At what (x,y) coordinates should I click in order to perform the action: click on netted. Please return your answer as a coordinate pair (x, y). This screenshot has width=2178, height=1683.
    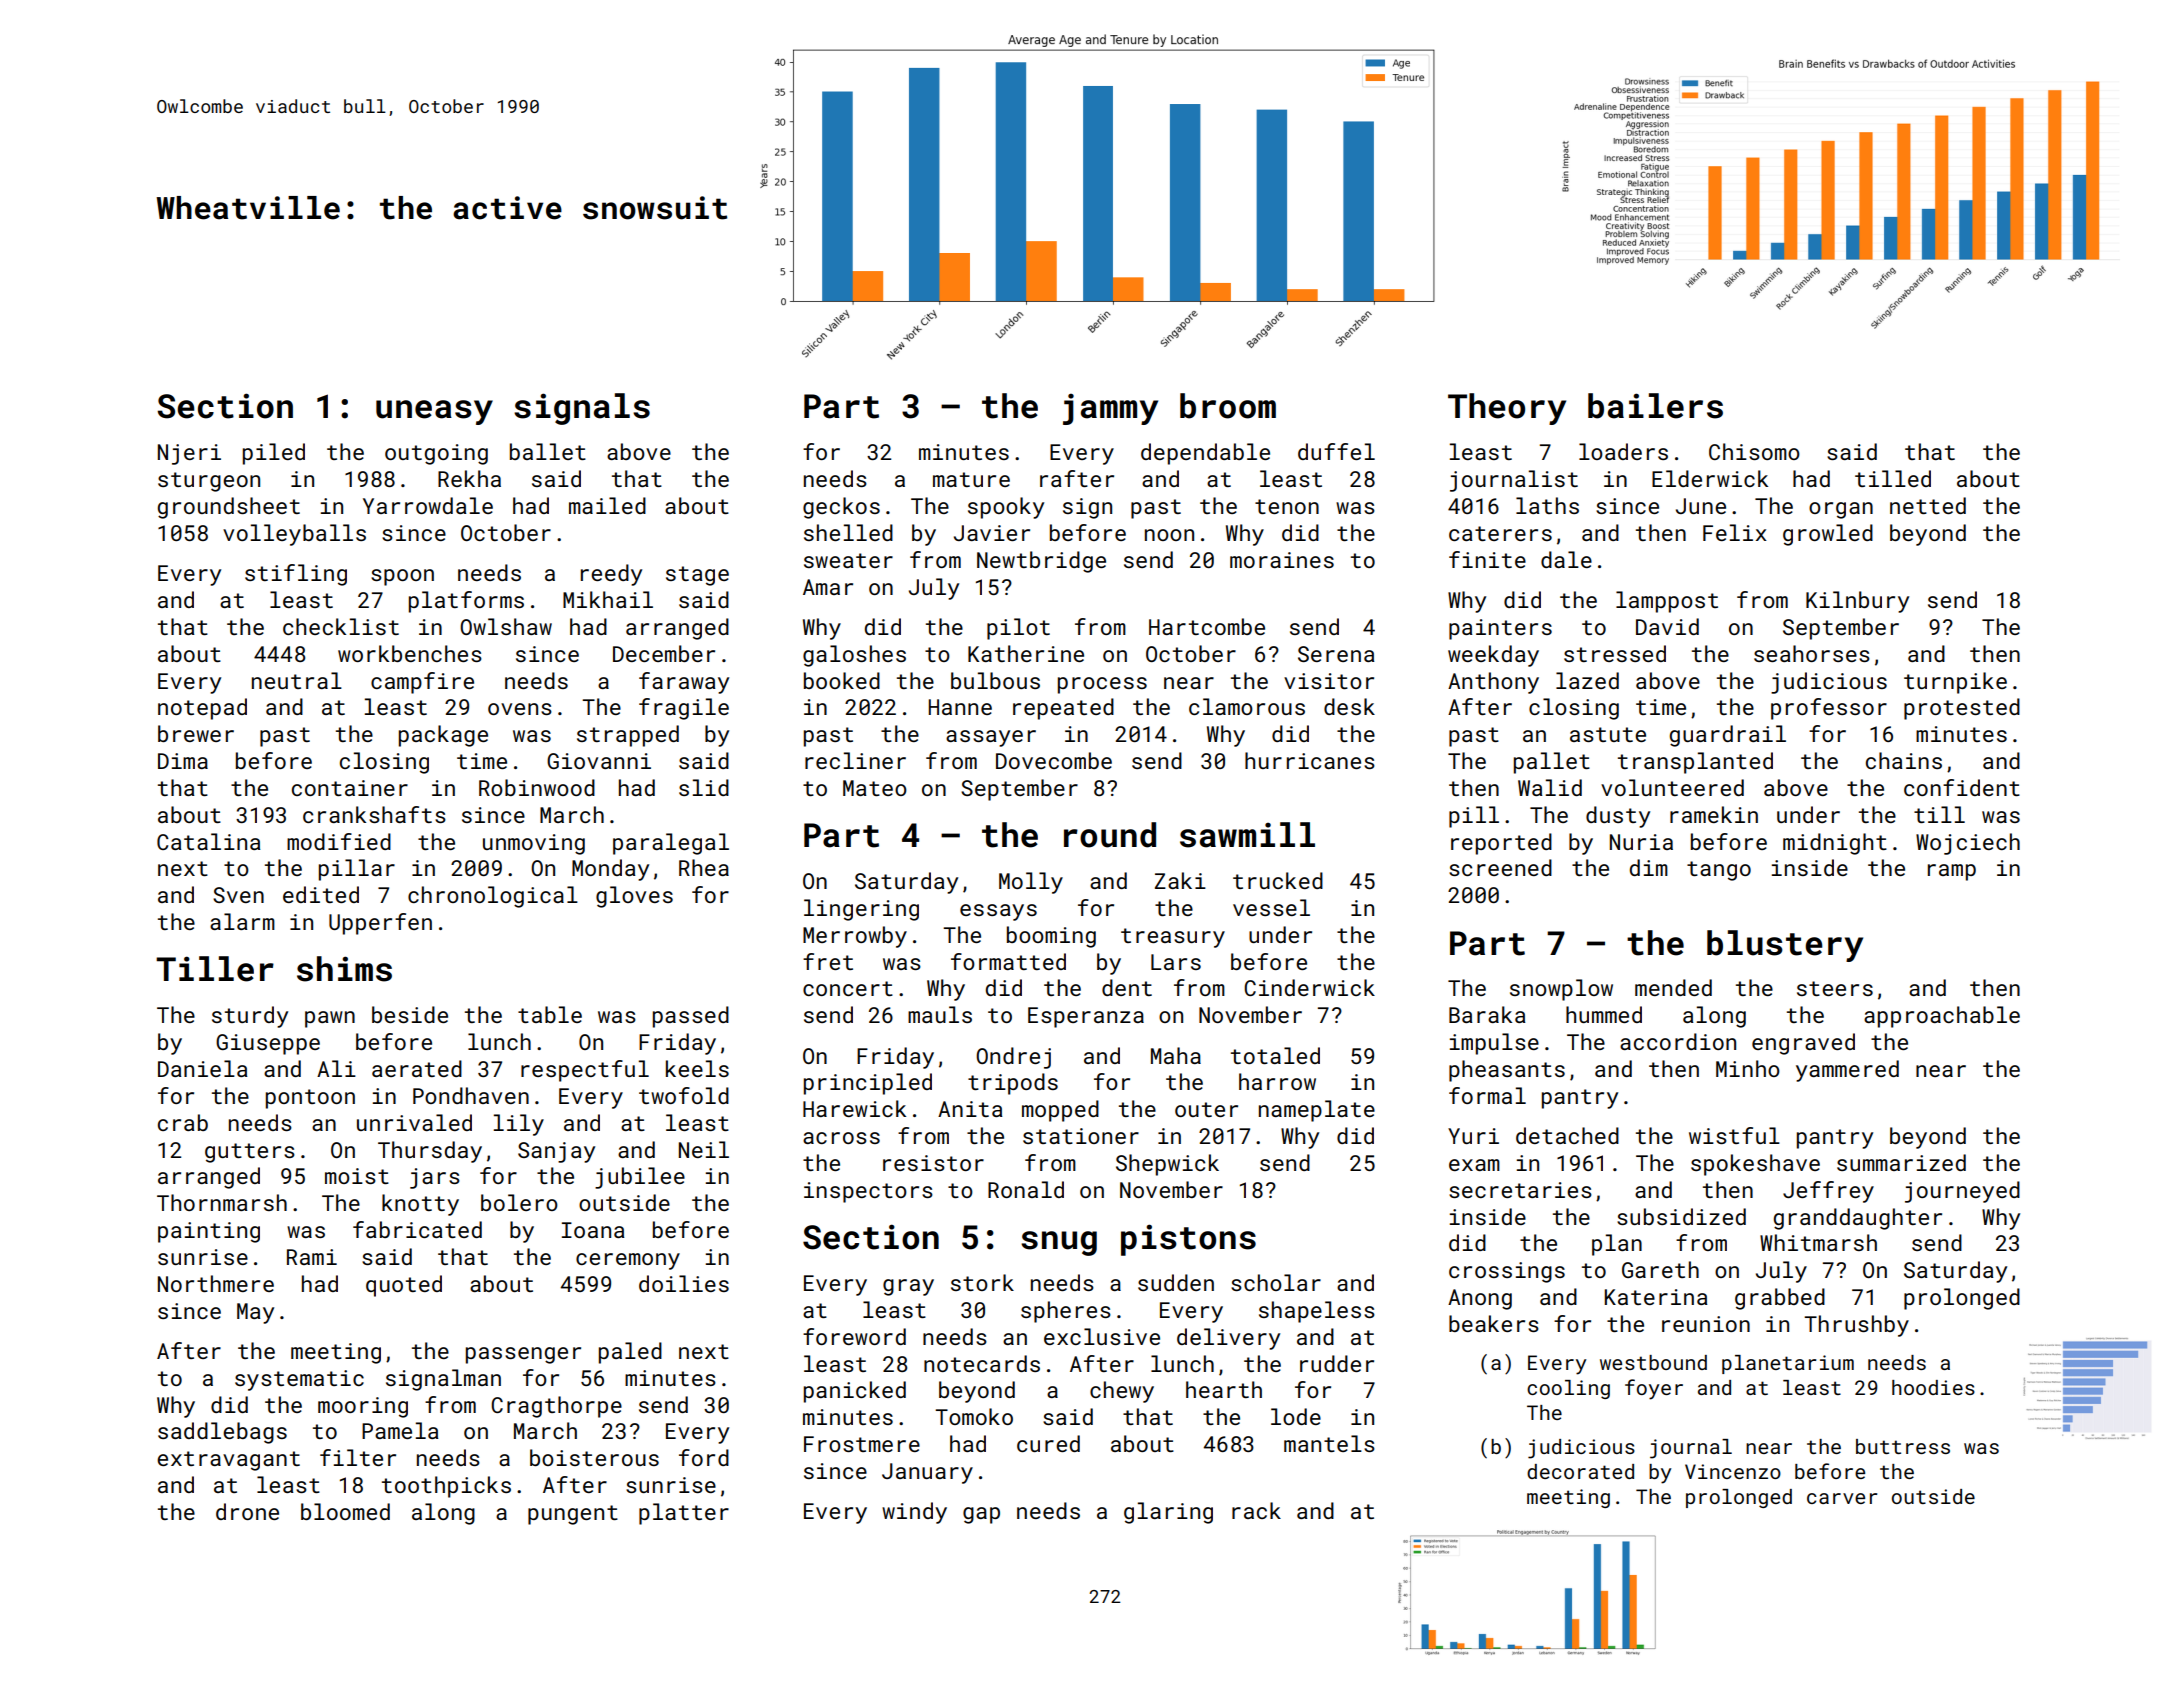
    Looking at the image, I should click on (1928, 505).
